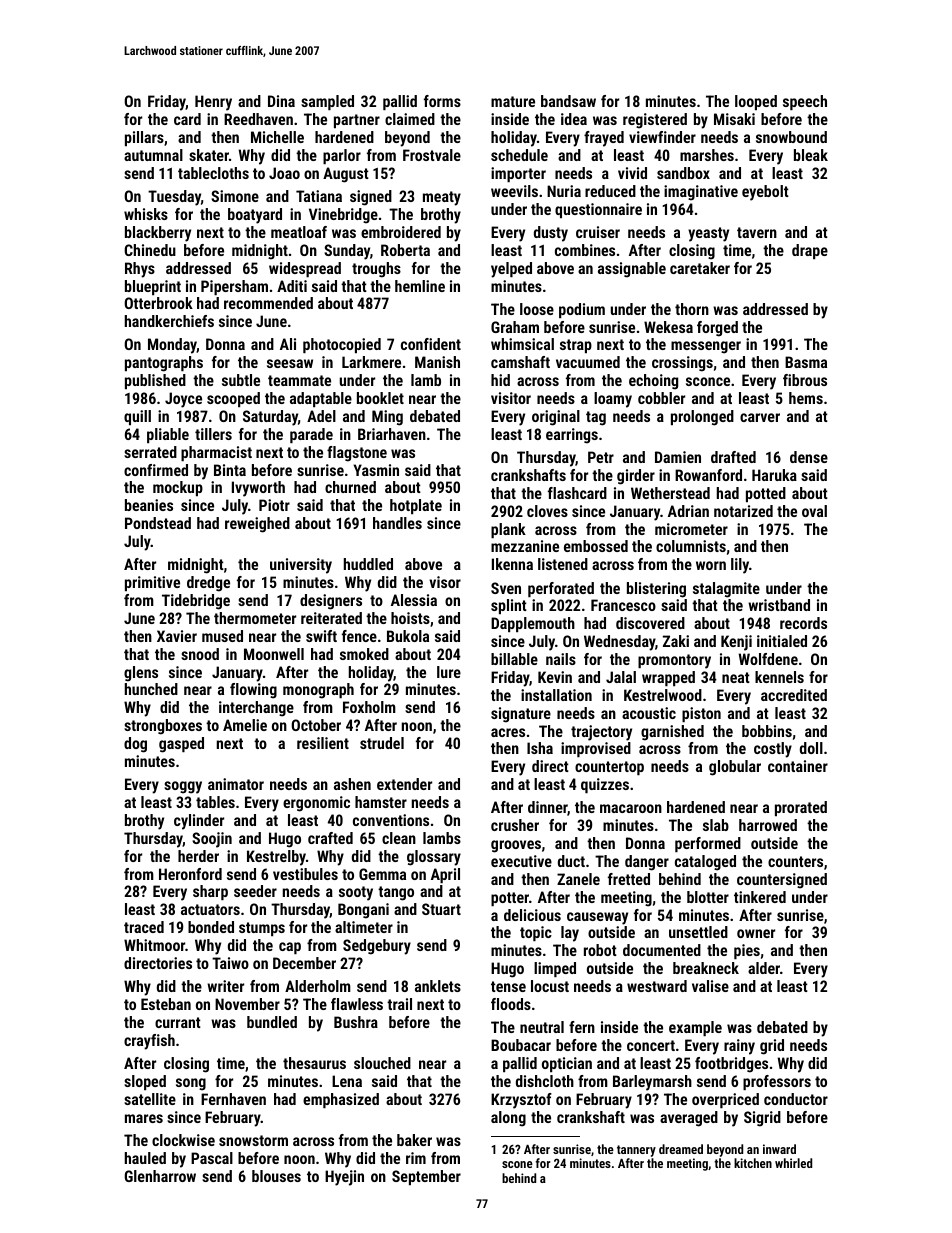  Describe the element at coordinates (760, 897) in the page. I see `tinkered` at that location.
